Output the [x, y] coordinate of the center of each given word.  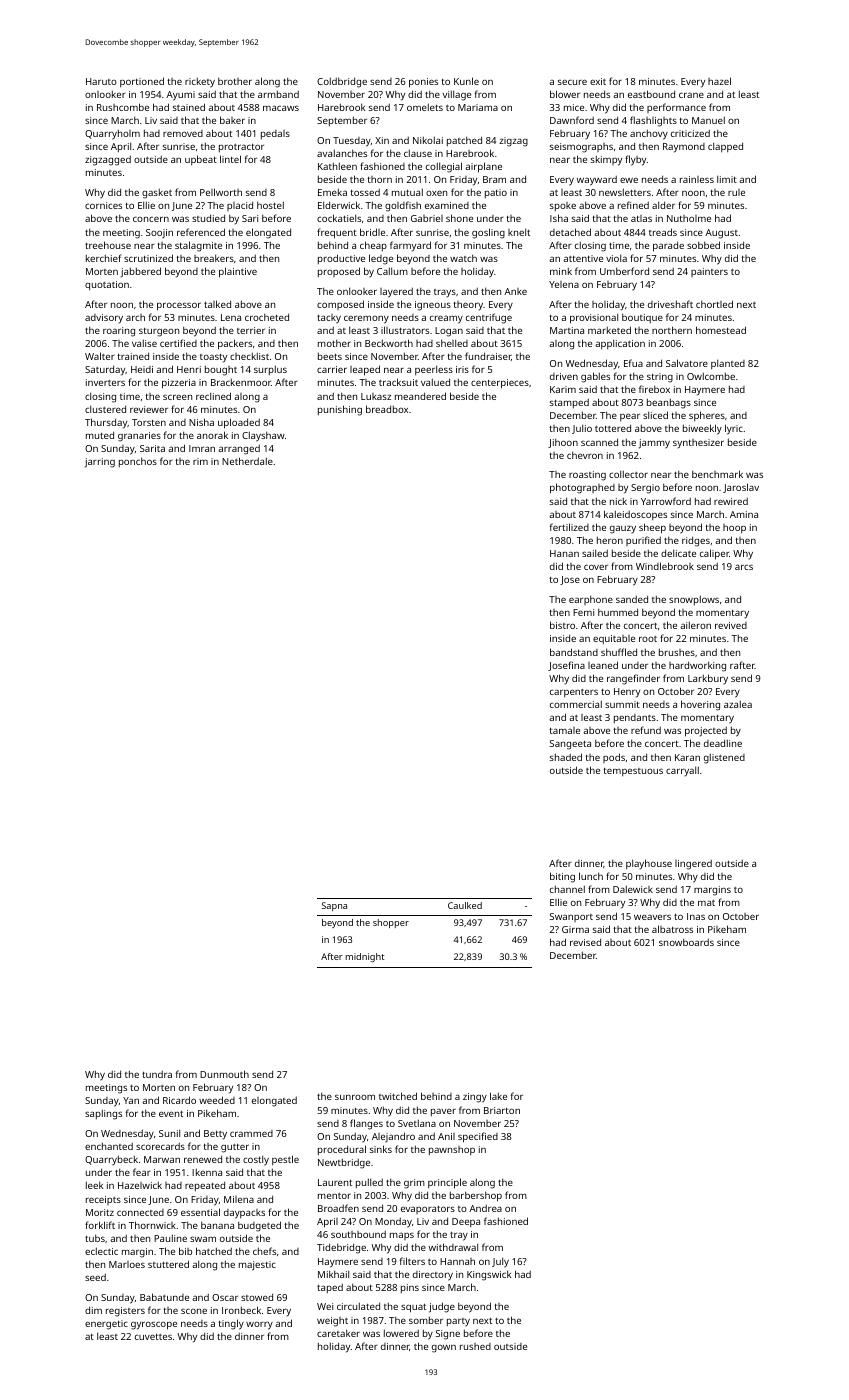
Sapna [334, 906]
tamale [564, 730]
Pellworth [221, 192]
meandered [420, 396]
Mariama [478, 107]
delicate [678, 553]
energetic [106, 1325]
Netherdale [247, 461]
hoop [734, 528]
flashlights [653, 121]
